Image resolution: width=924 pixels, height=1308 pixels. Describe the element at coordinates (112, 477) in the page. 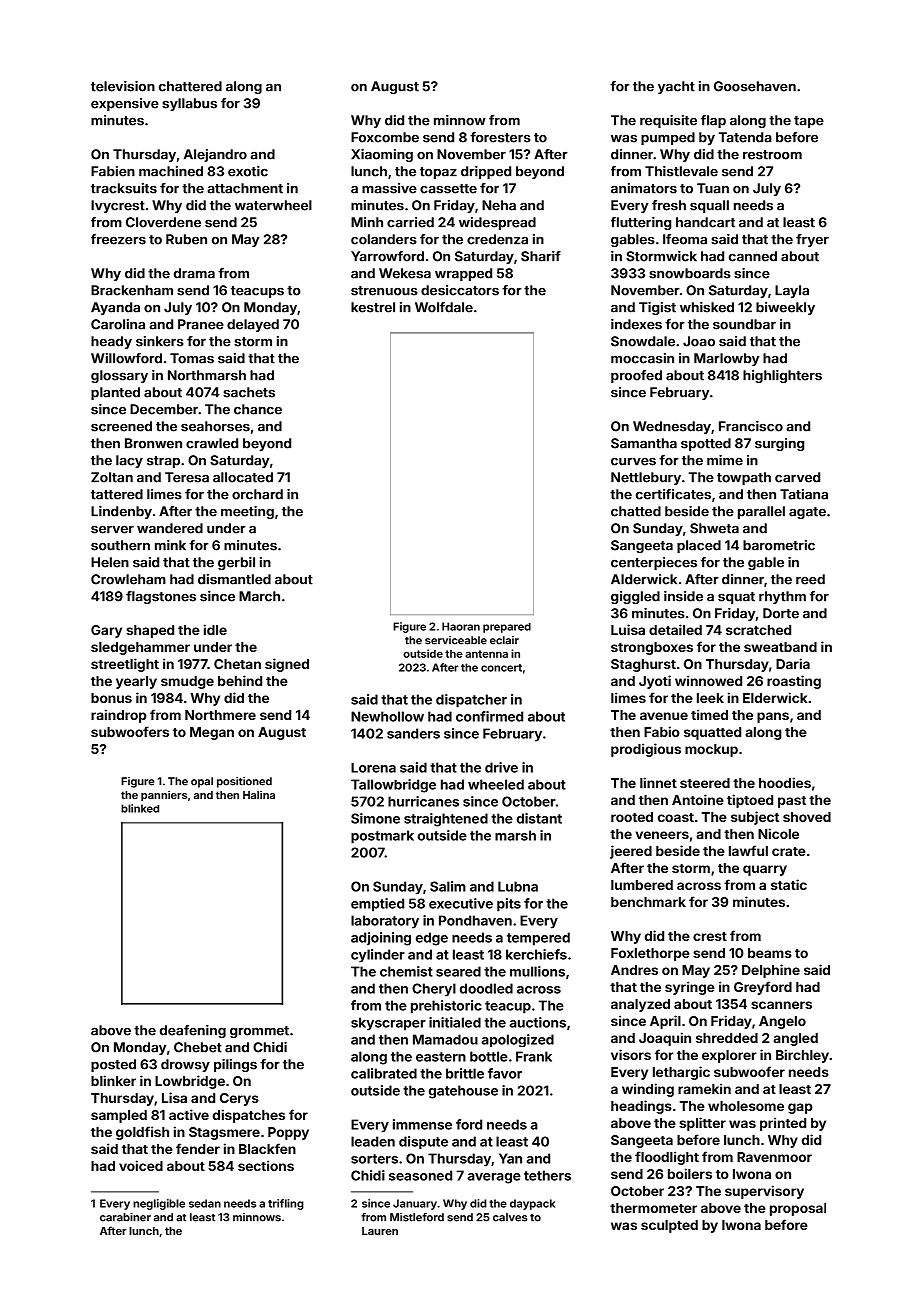

I see `Zoltan` at that location.
